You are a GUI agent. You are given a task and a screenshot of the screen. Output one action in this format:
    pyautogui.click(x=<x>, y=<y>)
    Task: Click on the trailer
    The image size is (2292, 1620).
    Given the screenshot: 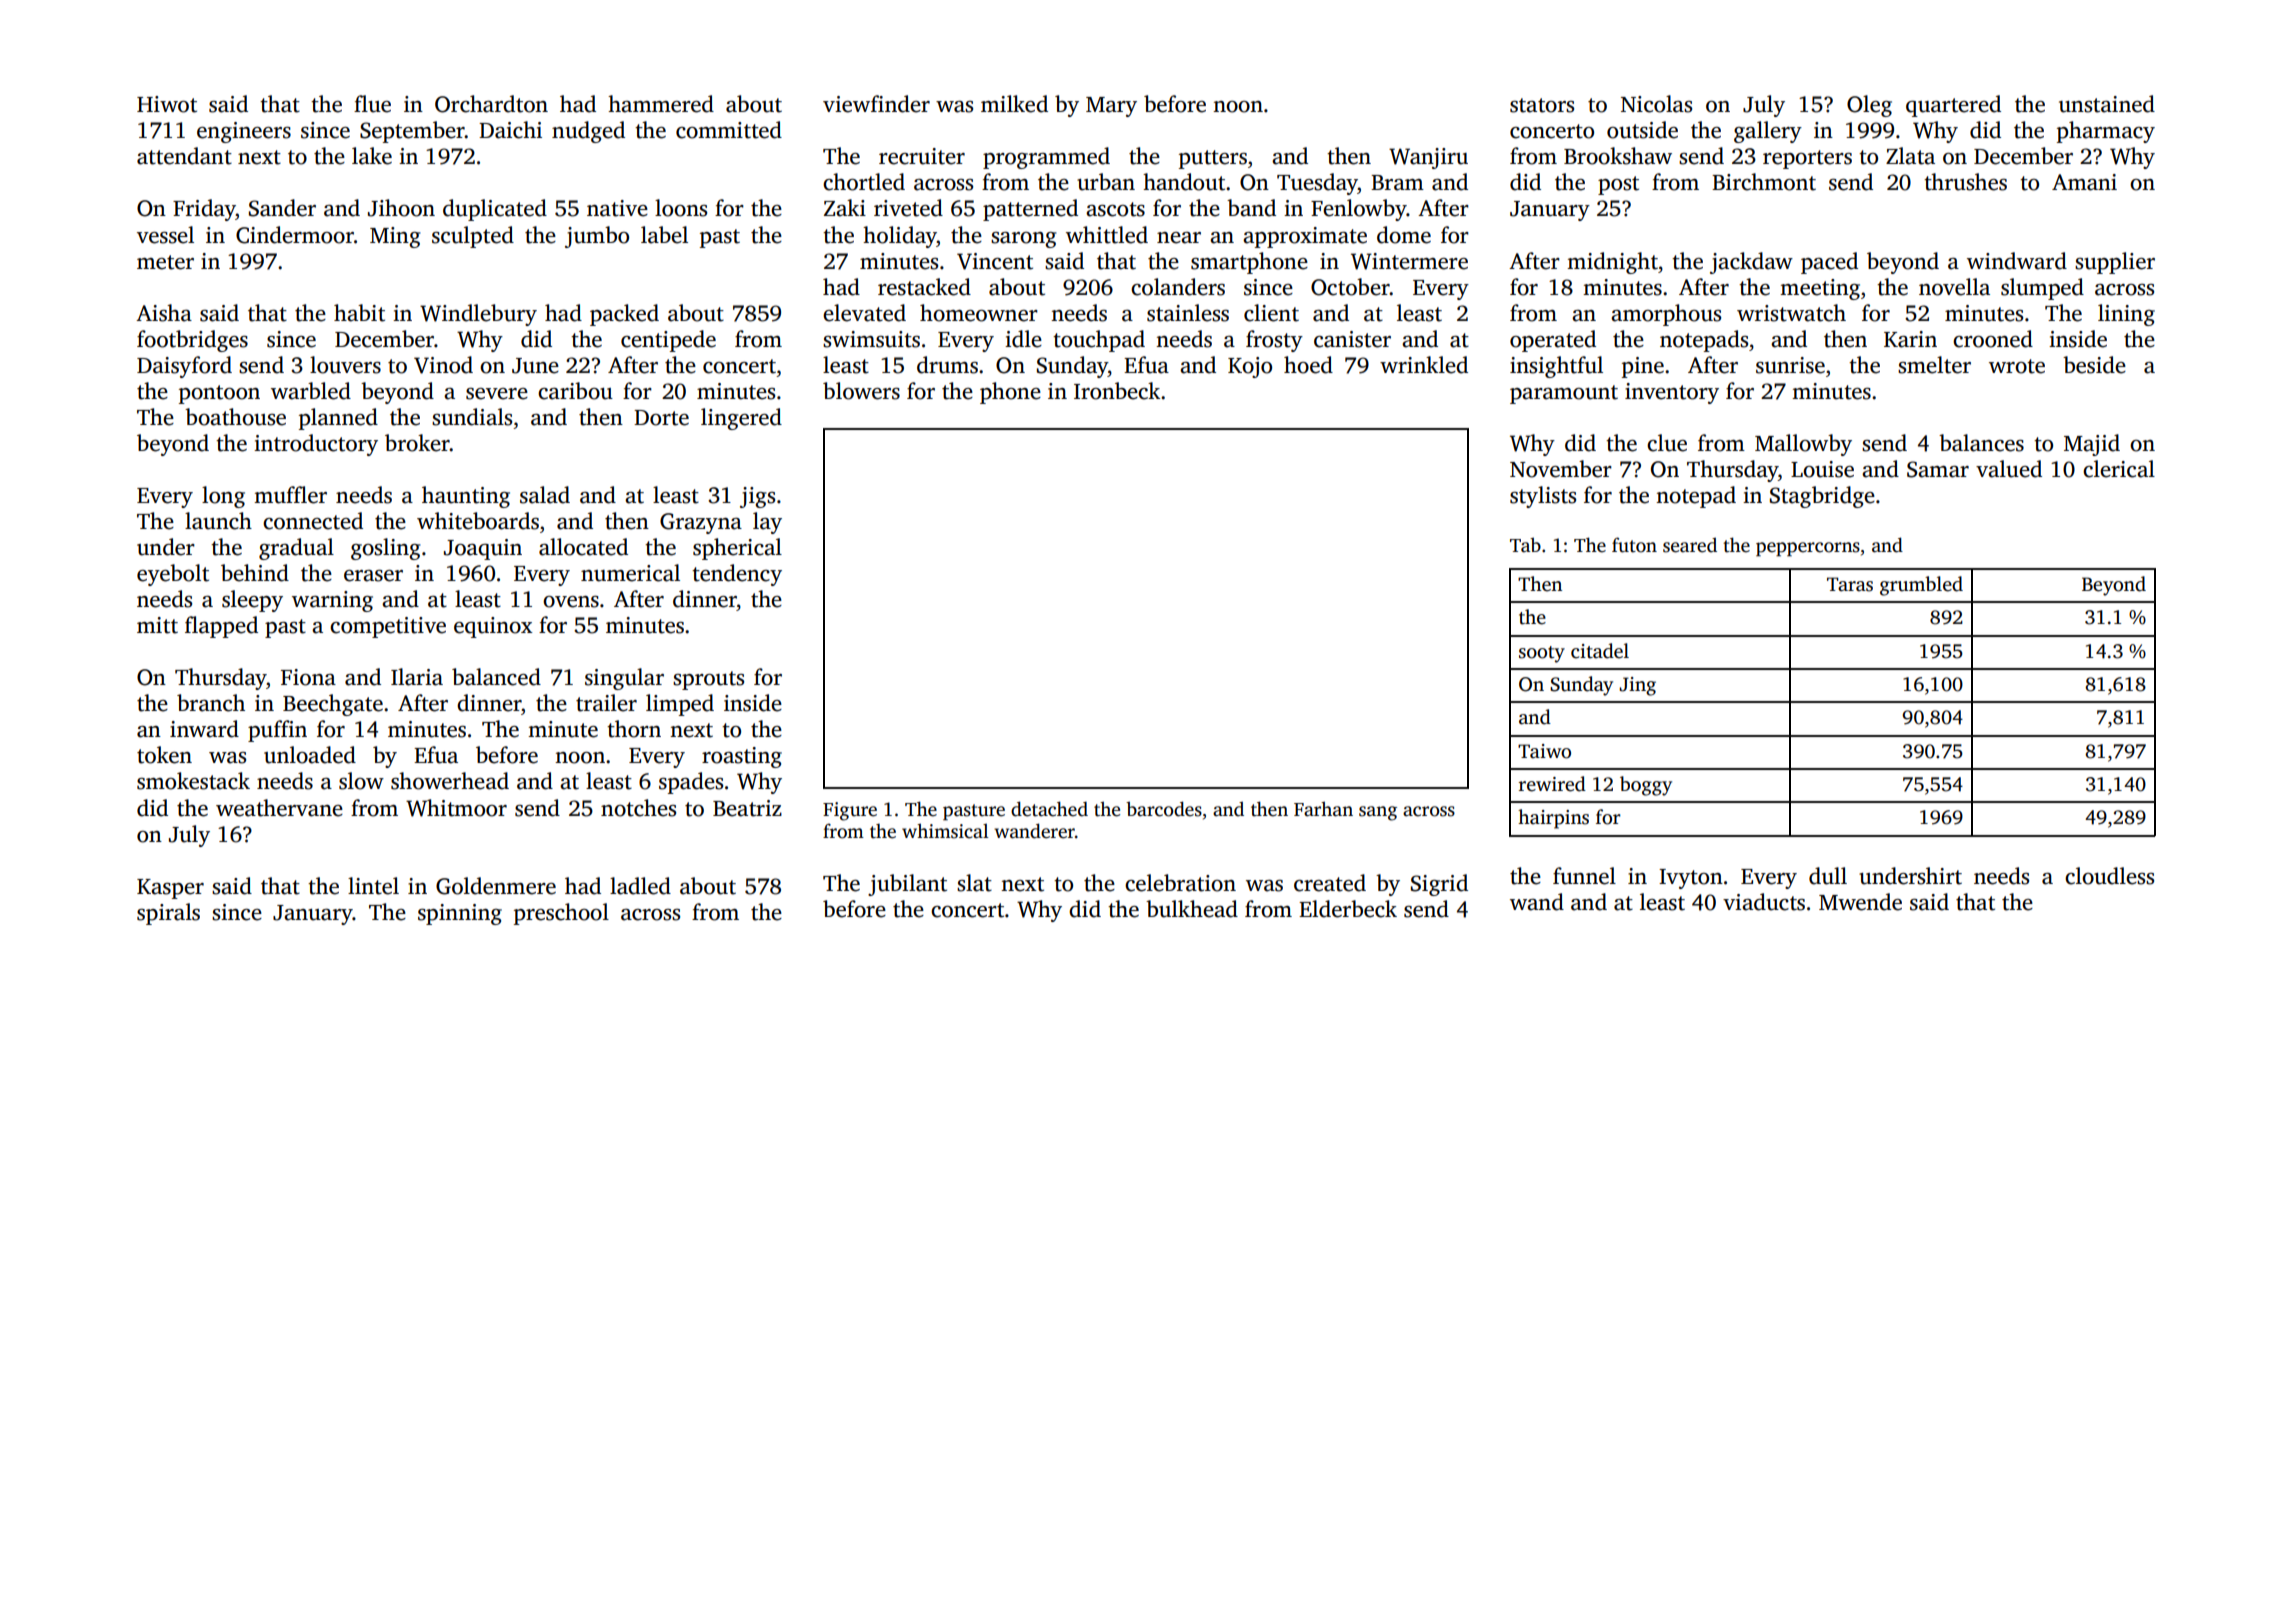 What is the action you would take?
    pyautogui.click(x=606, y=703)
